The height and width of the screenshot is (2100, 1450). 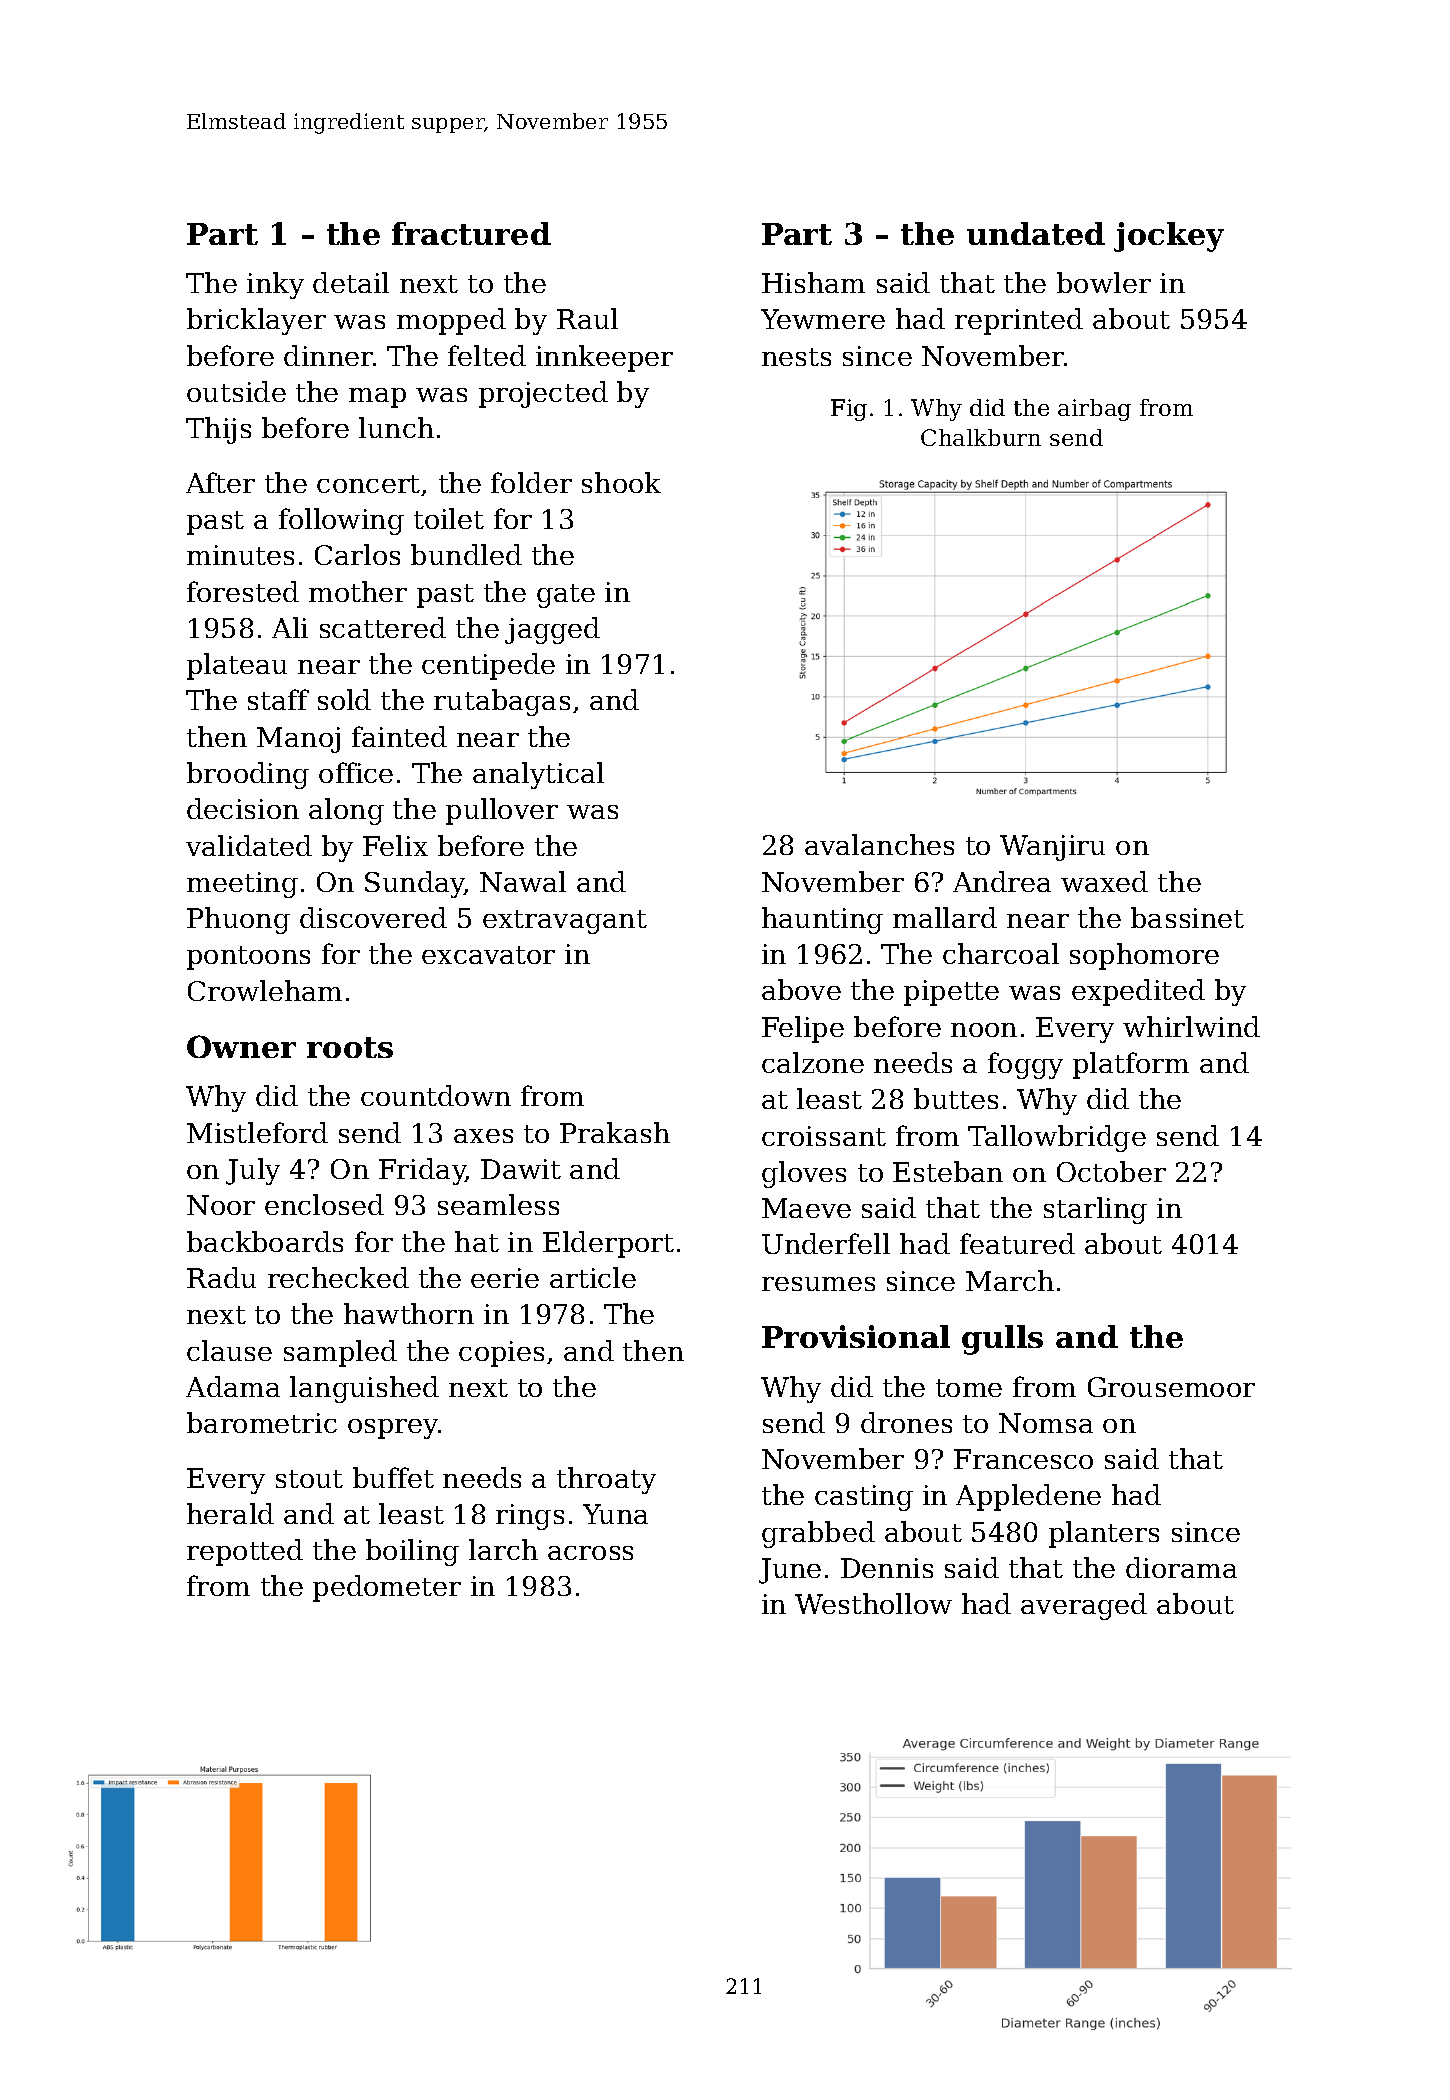 I want to click on undated, so click(x=1036, y=233).
